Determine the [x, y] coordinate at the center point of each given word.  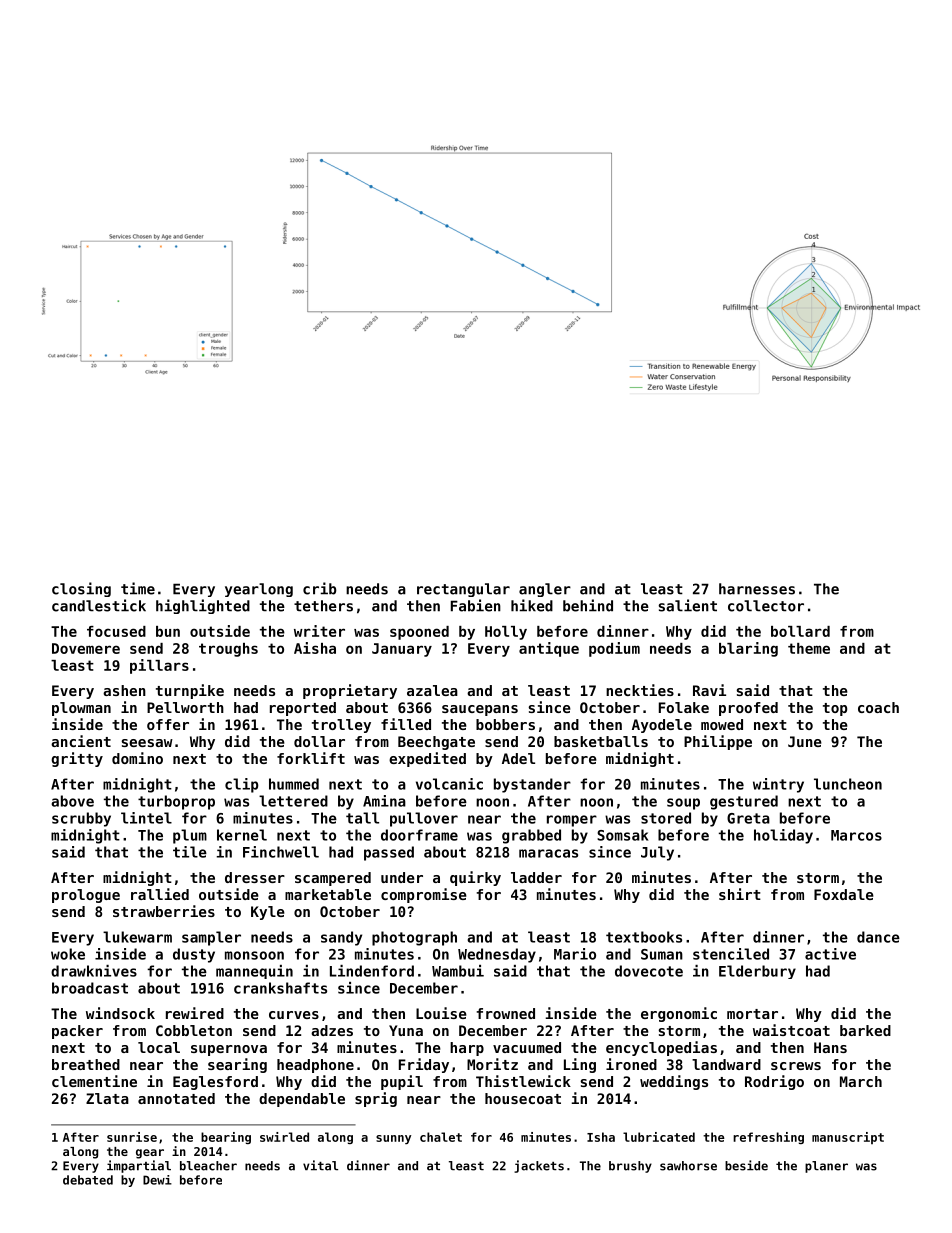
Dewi [157, 1180]
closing [81, 589]
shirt [740, 894]
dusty [194, 955]
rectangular [463, 590]
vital [320, 1165]
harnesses [757, 589]
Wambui [458, 971]
